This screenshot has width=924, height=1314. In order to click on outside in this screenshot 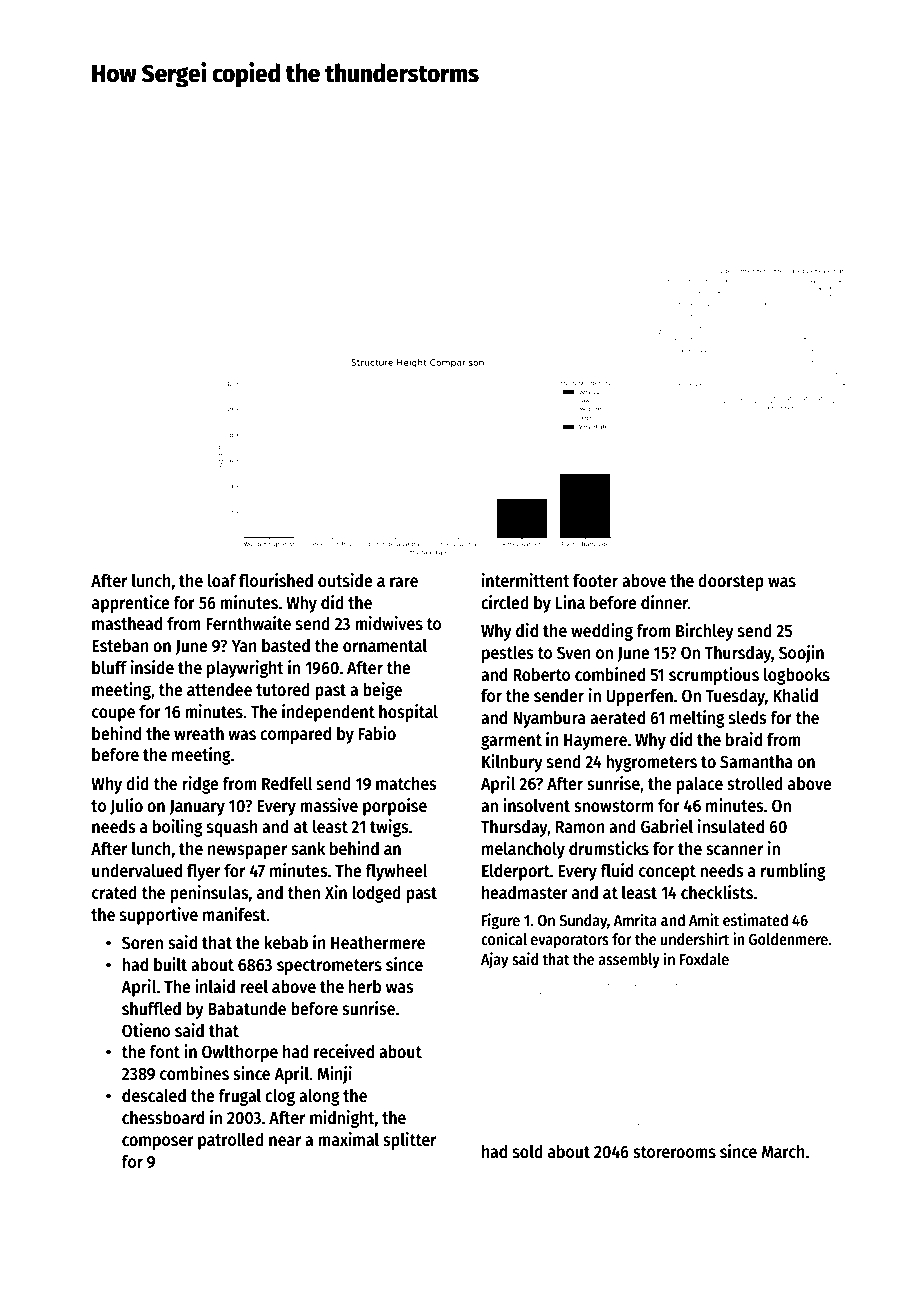, I will do `click(345, 580)`.
